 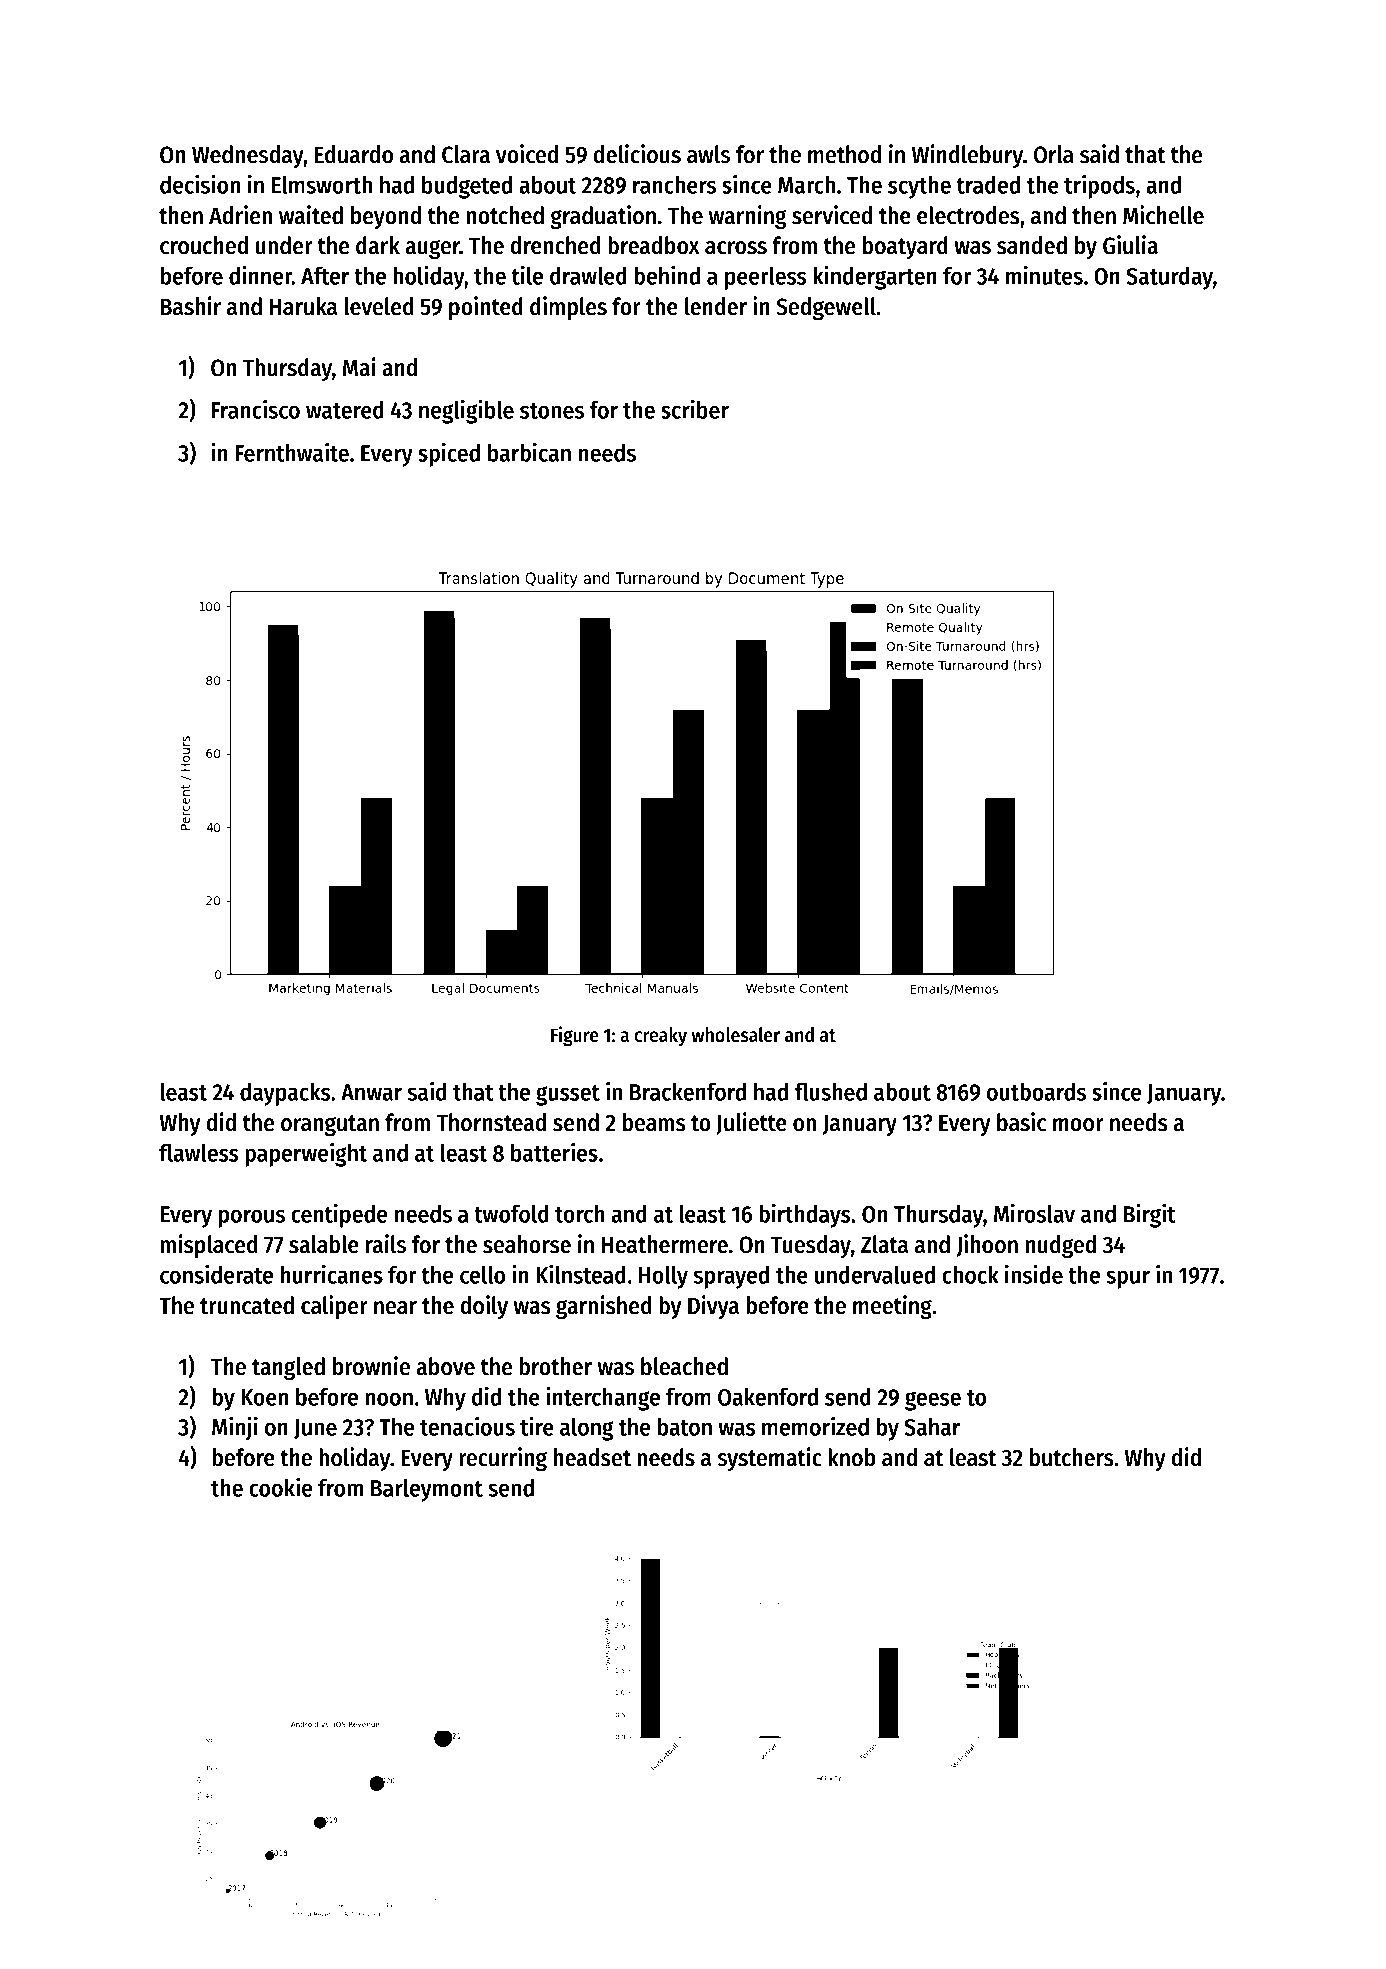 What do you see at coordinates (933, 1401) in the document?
I see `geese` at bounding box center [933, 1401].
